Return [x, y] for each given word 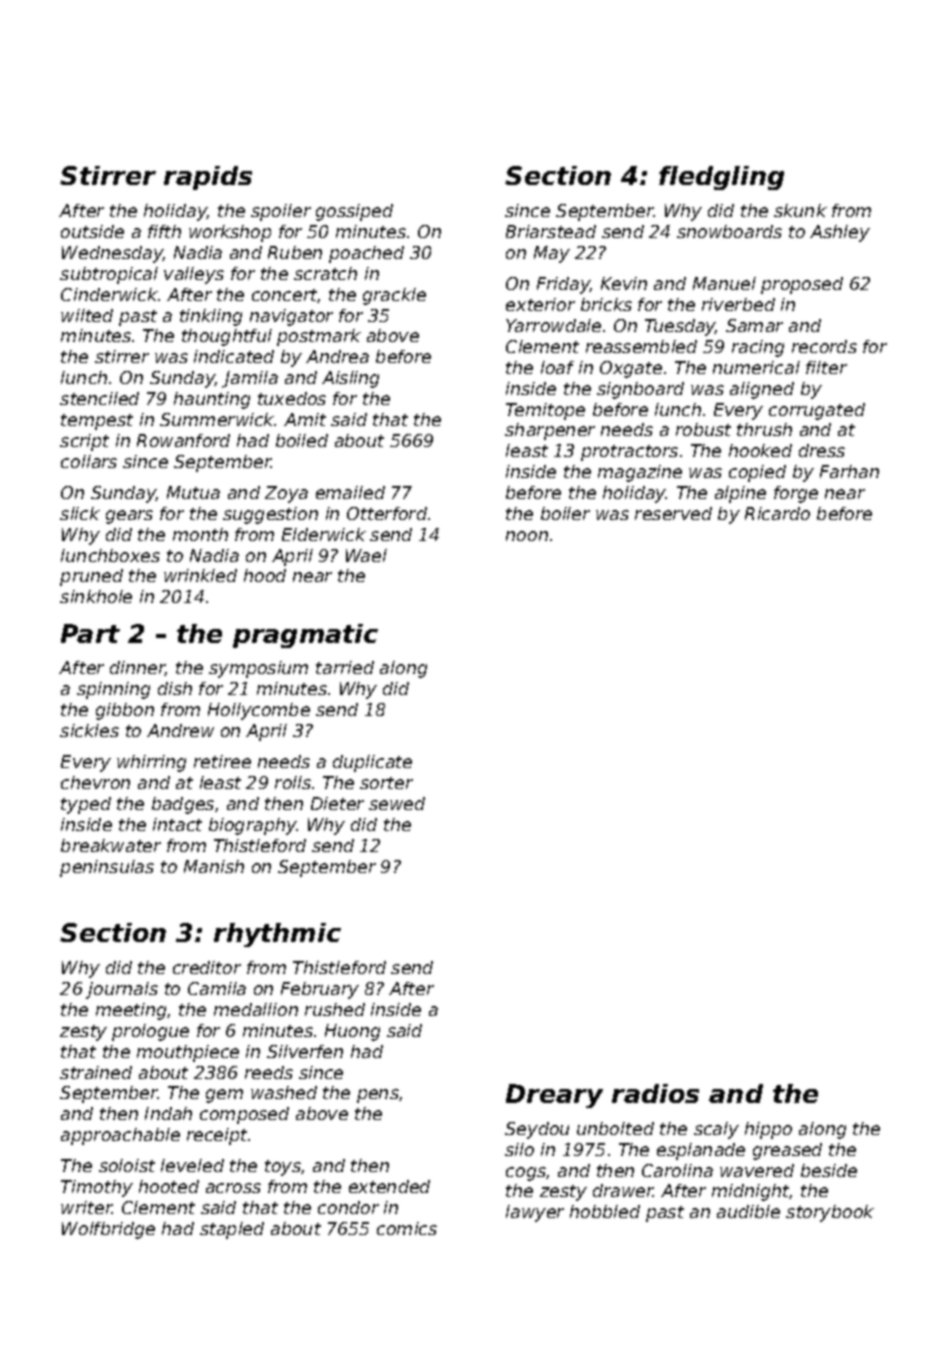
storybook [830, 1213]
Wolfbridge [108, 1230]
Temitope [545, 411]
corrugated [817, 411]
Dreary [554, 1096]
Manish [214, 866]
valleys [194, 275]
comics [407, 1228]
